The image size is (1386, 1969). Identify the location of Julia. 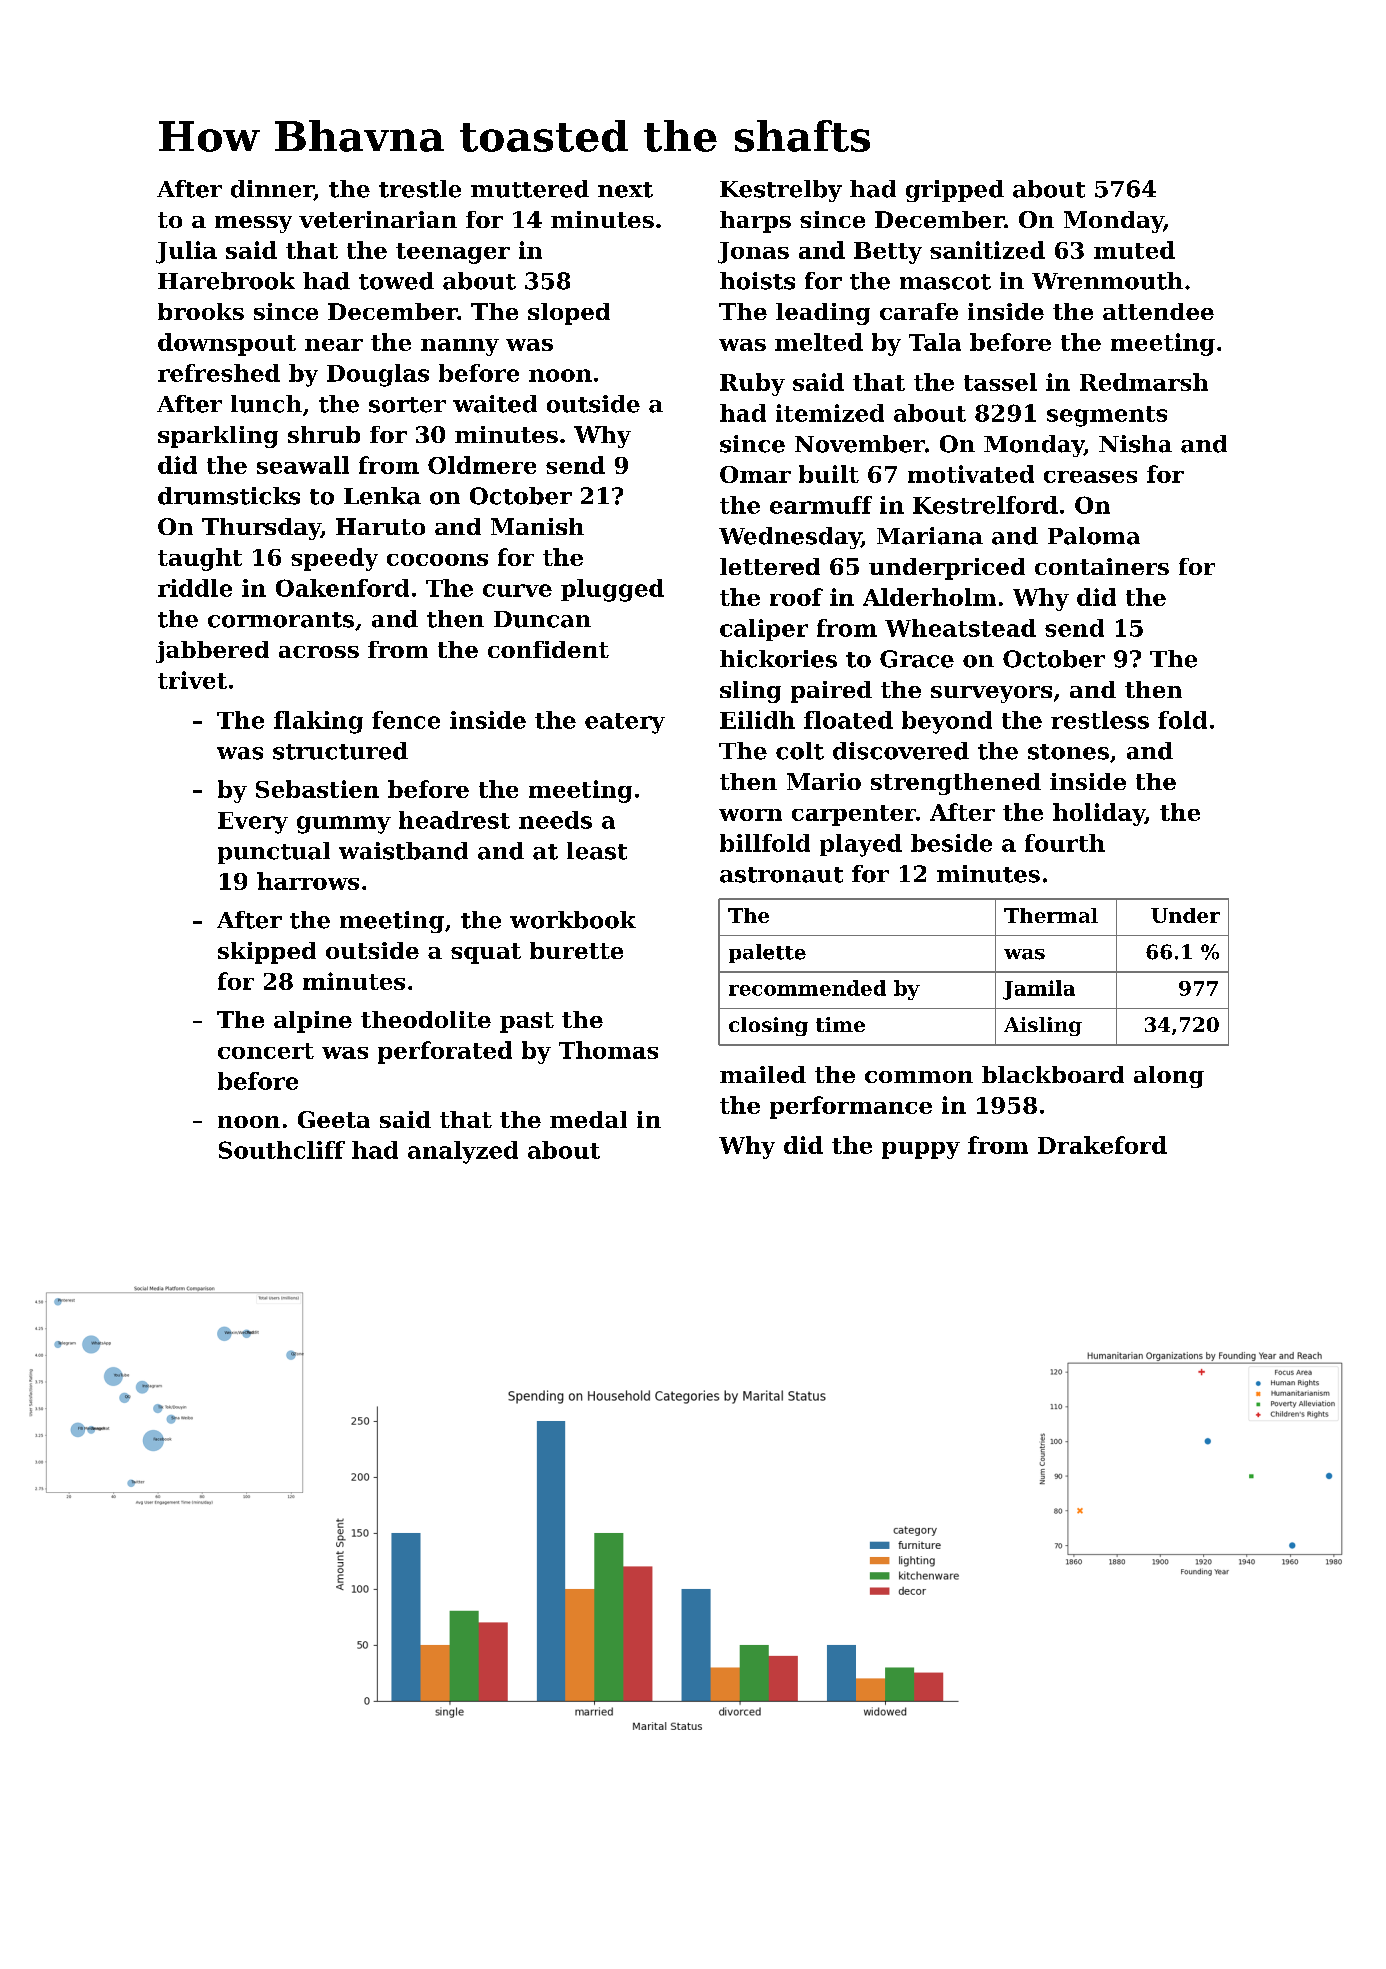
(186, 252).
